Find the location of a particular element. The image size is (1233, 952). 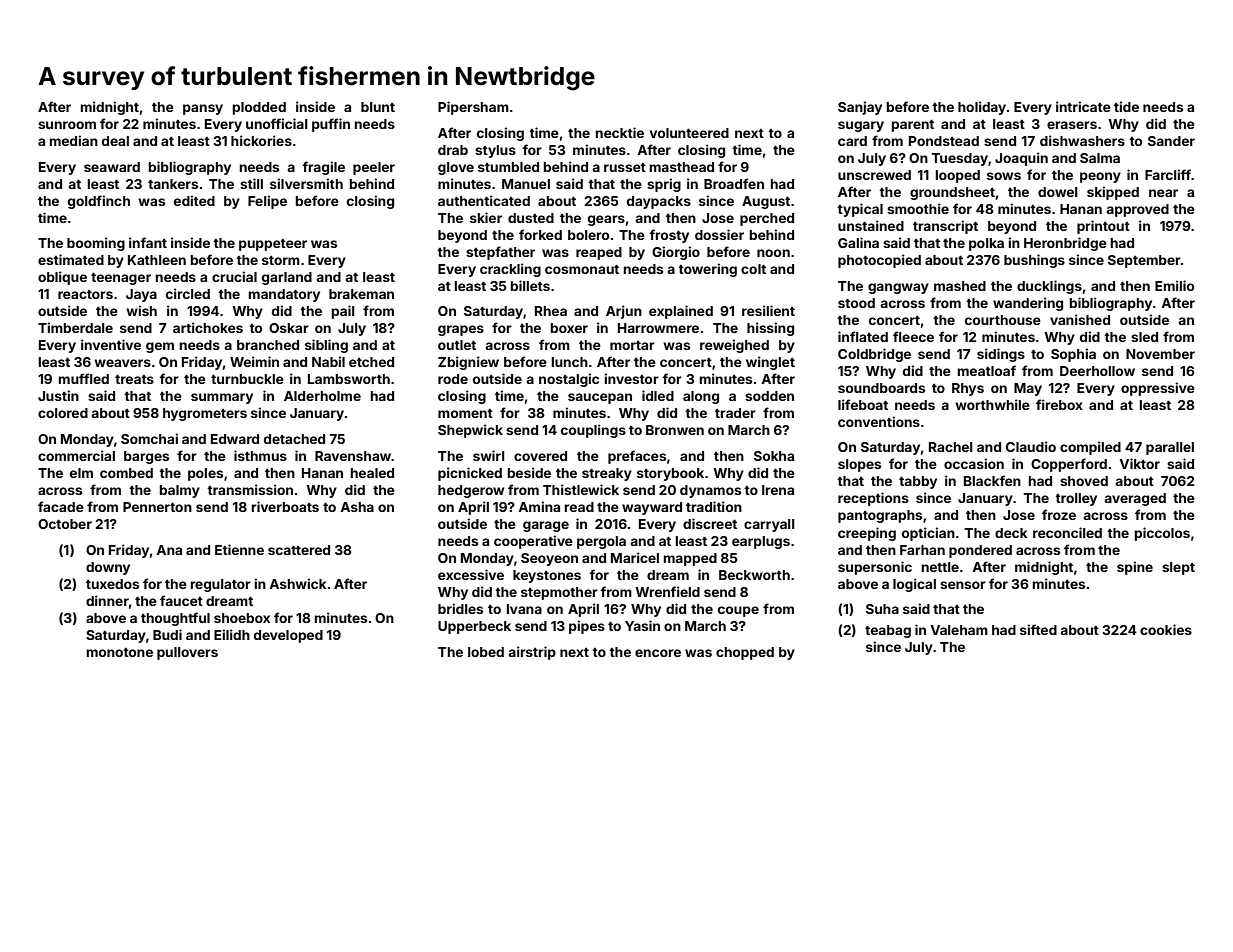

Asha is located at coordinates (357, 507).
